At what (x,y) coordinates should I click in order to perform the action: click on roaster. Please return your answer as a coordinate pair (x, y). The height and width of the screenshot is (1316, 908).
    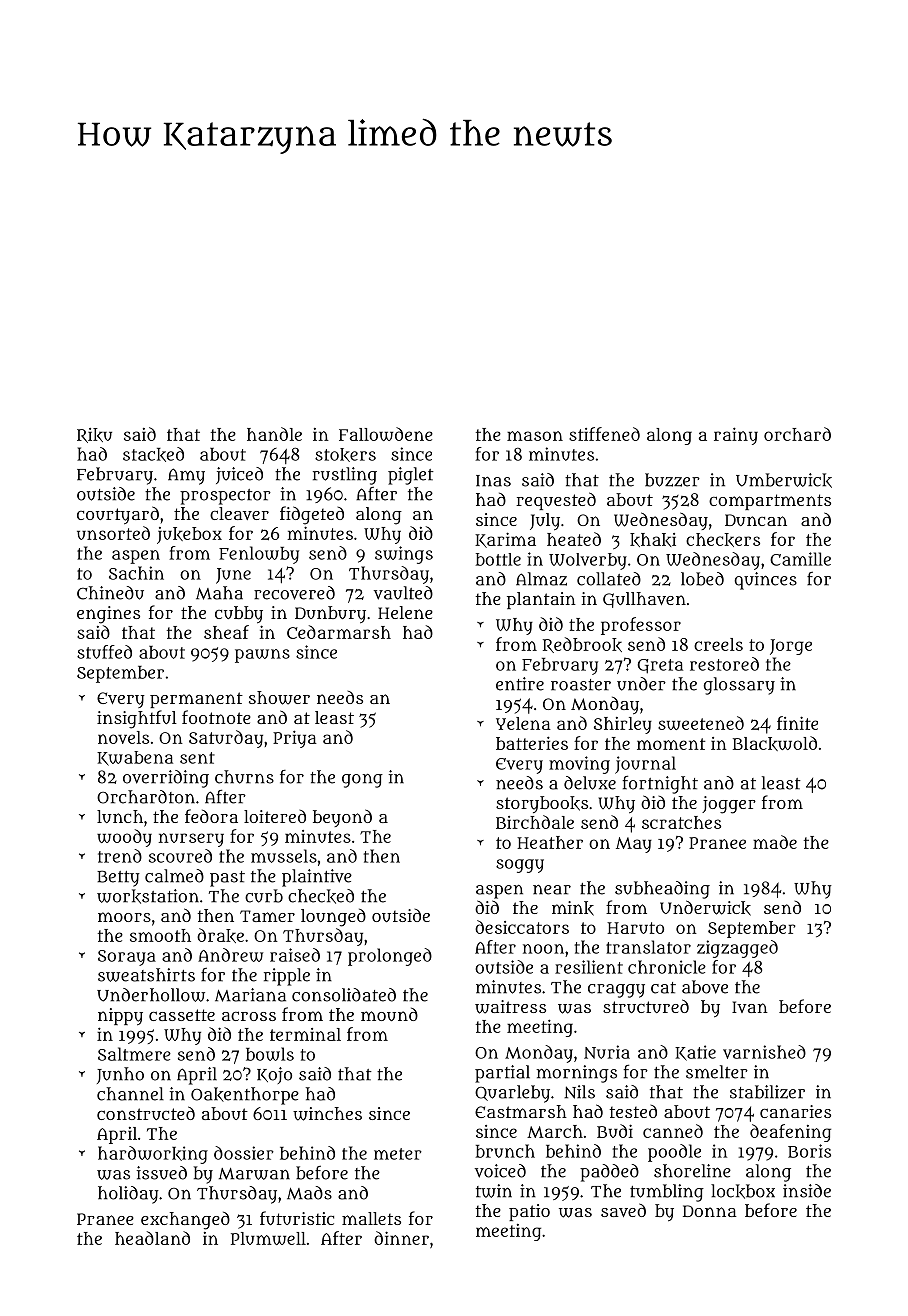
    Looking at the image, I should click on (581, 685).
